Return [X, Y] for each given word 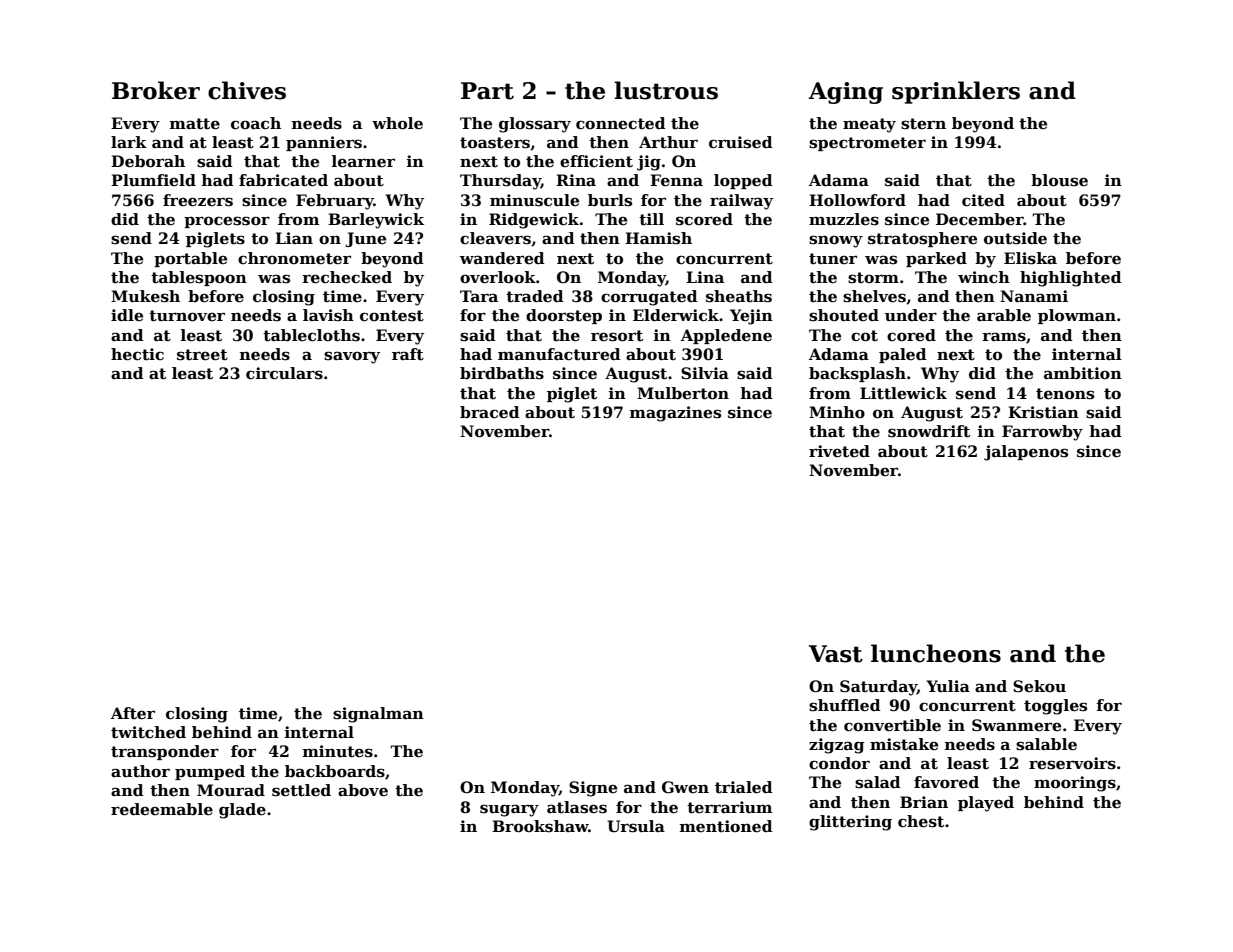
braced [490, 412]
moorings [1075, 784]
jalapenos [1026, 453]
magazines [675, 414]
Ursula [636, 826]
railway [741, 202]
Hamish [658, 238]
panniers [324, 143]
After [133, 713]
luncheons [936, 653]
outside [1015, 238]
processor [227, 222]
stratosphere [922, 239]
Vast [836, 654]
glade [242, 811]
